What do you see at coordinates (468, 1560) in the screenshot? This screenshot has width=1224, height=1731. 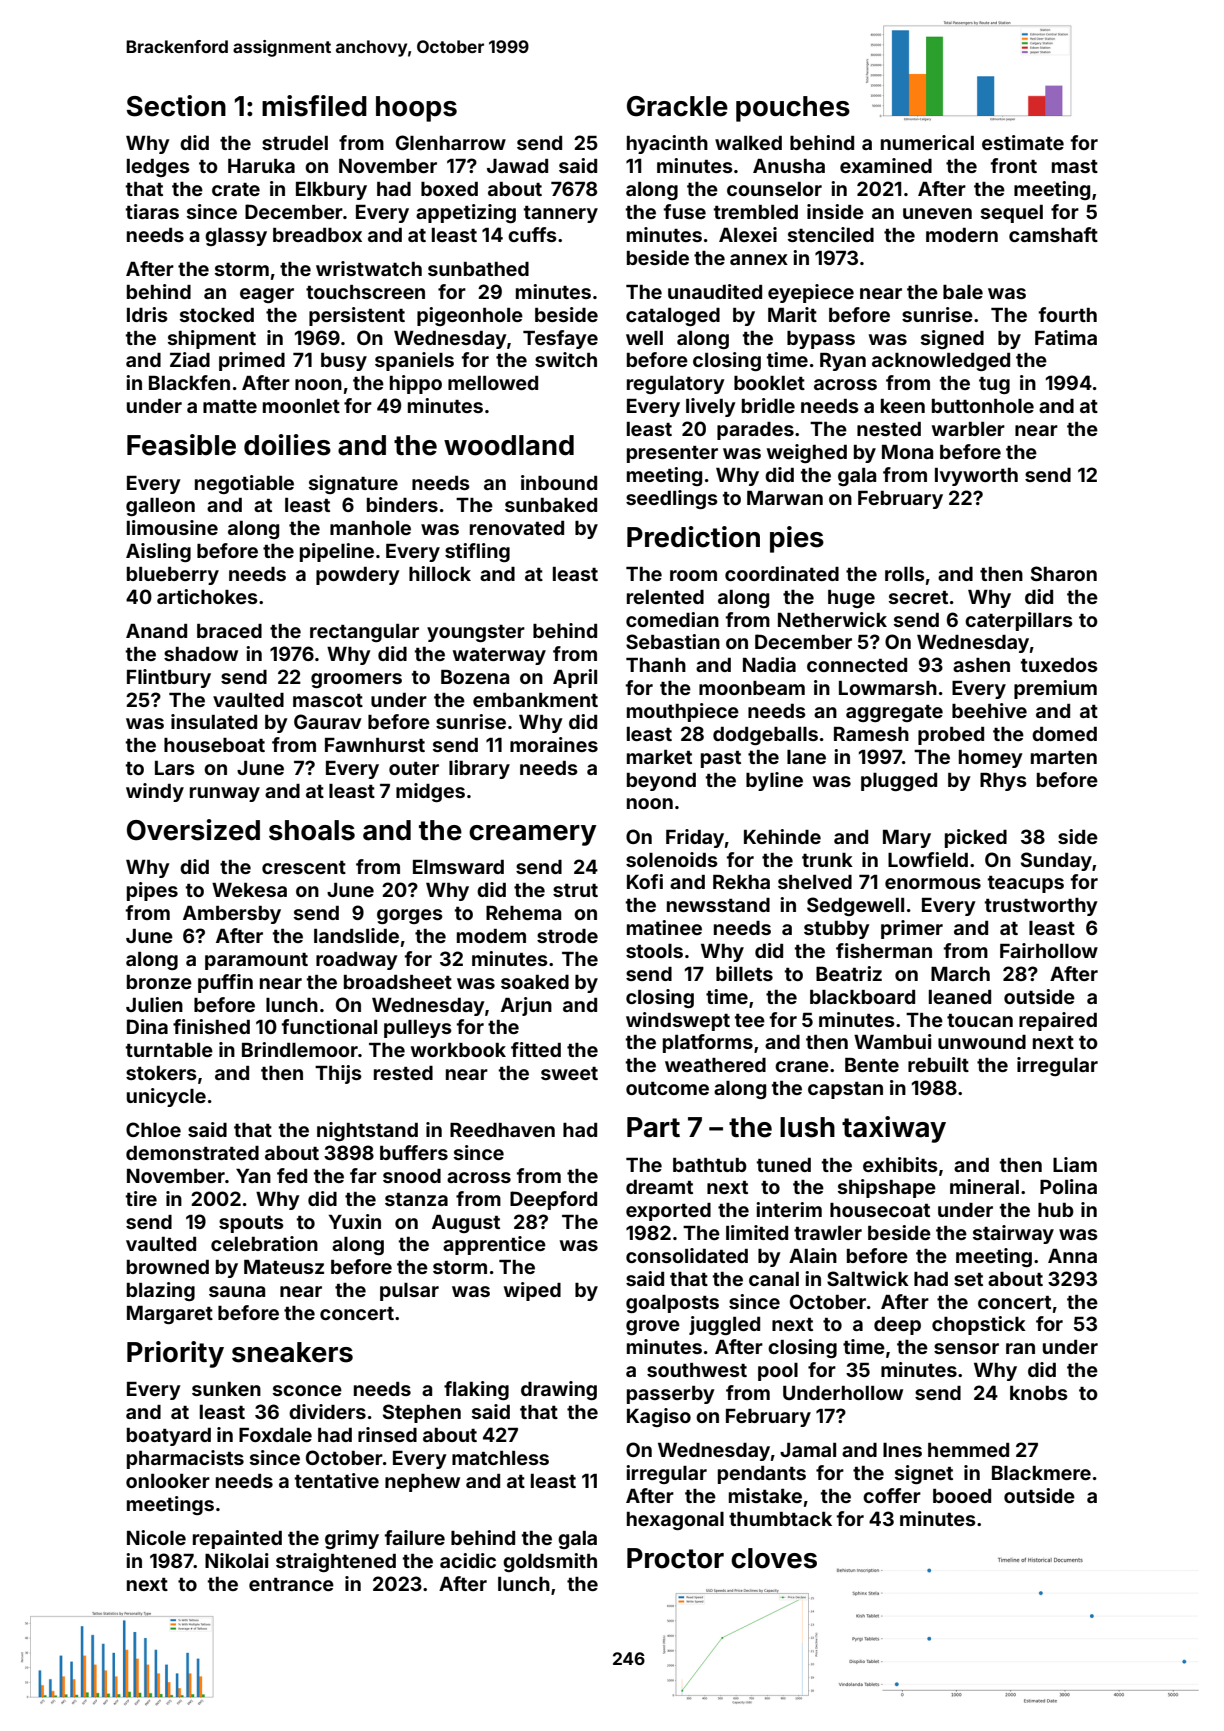 I see `acidic` at bounding box center [468, 1560].
